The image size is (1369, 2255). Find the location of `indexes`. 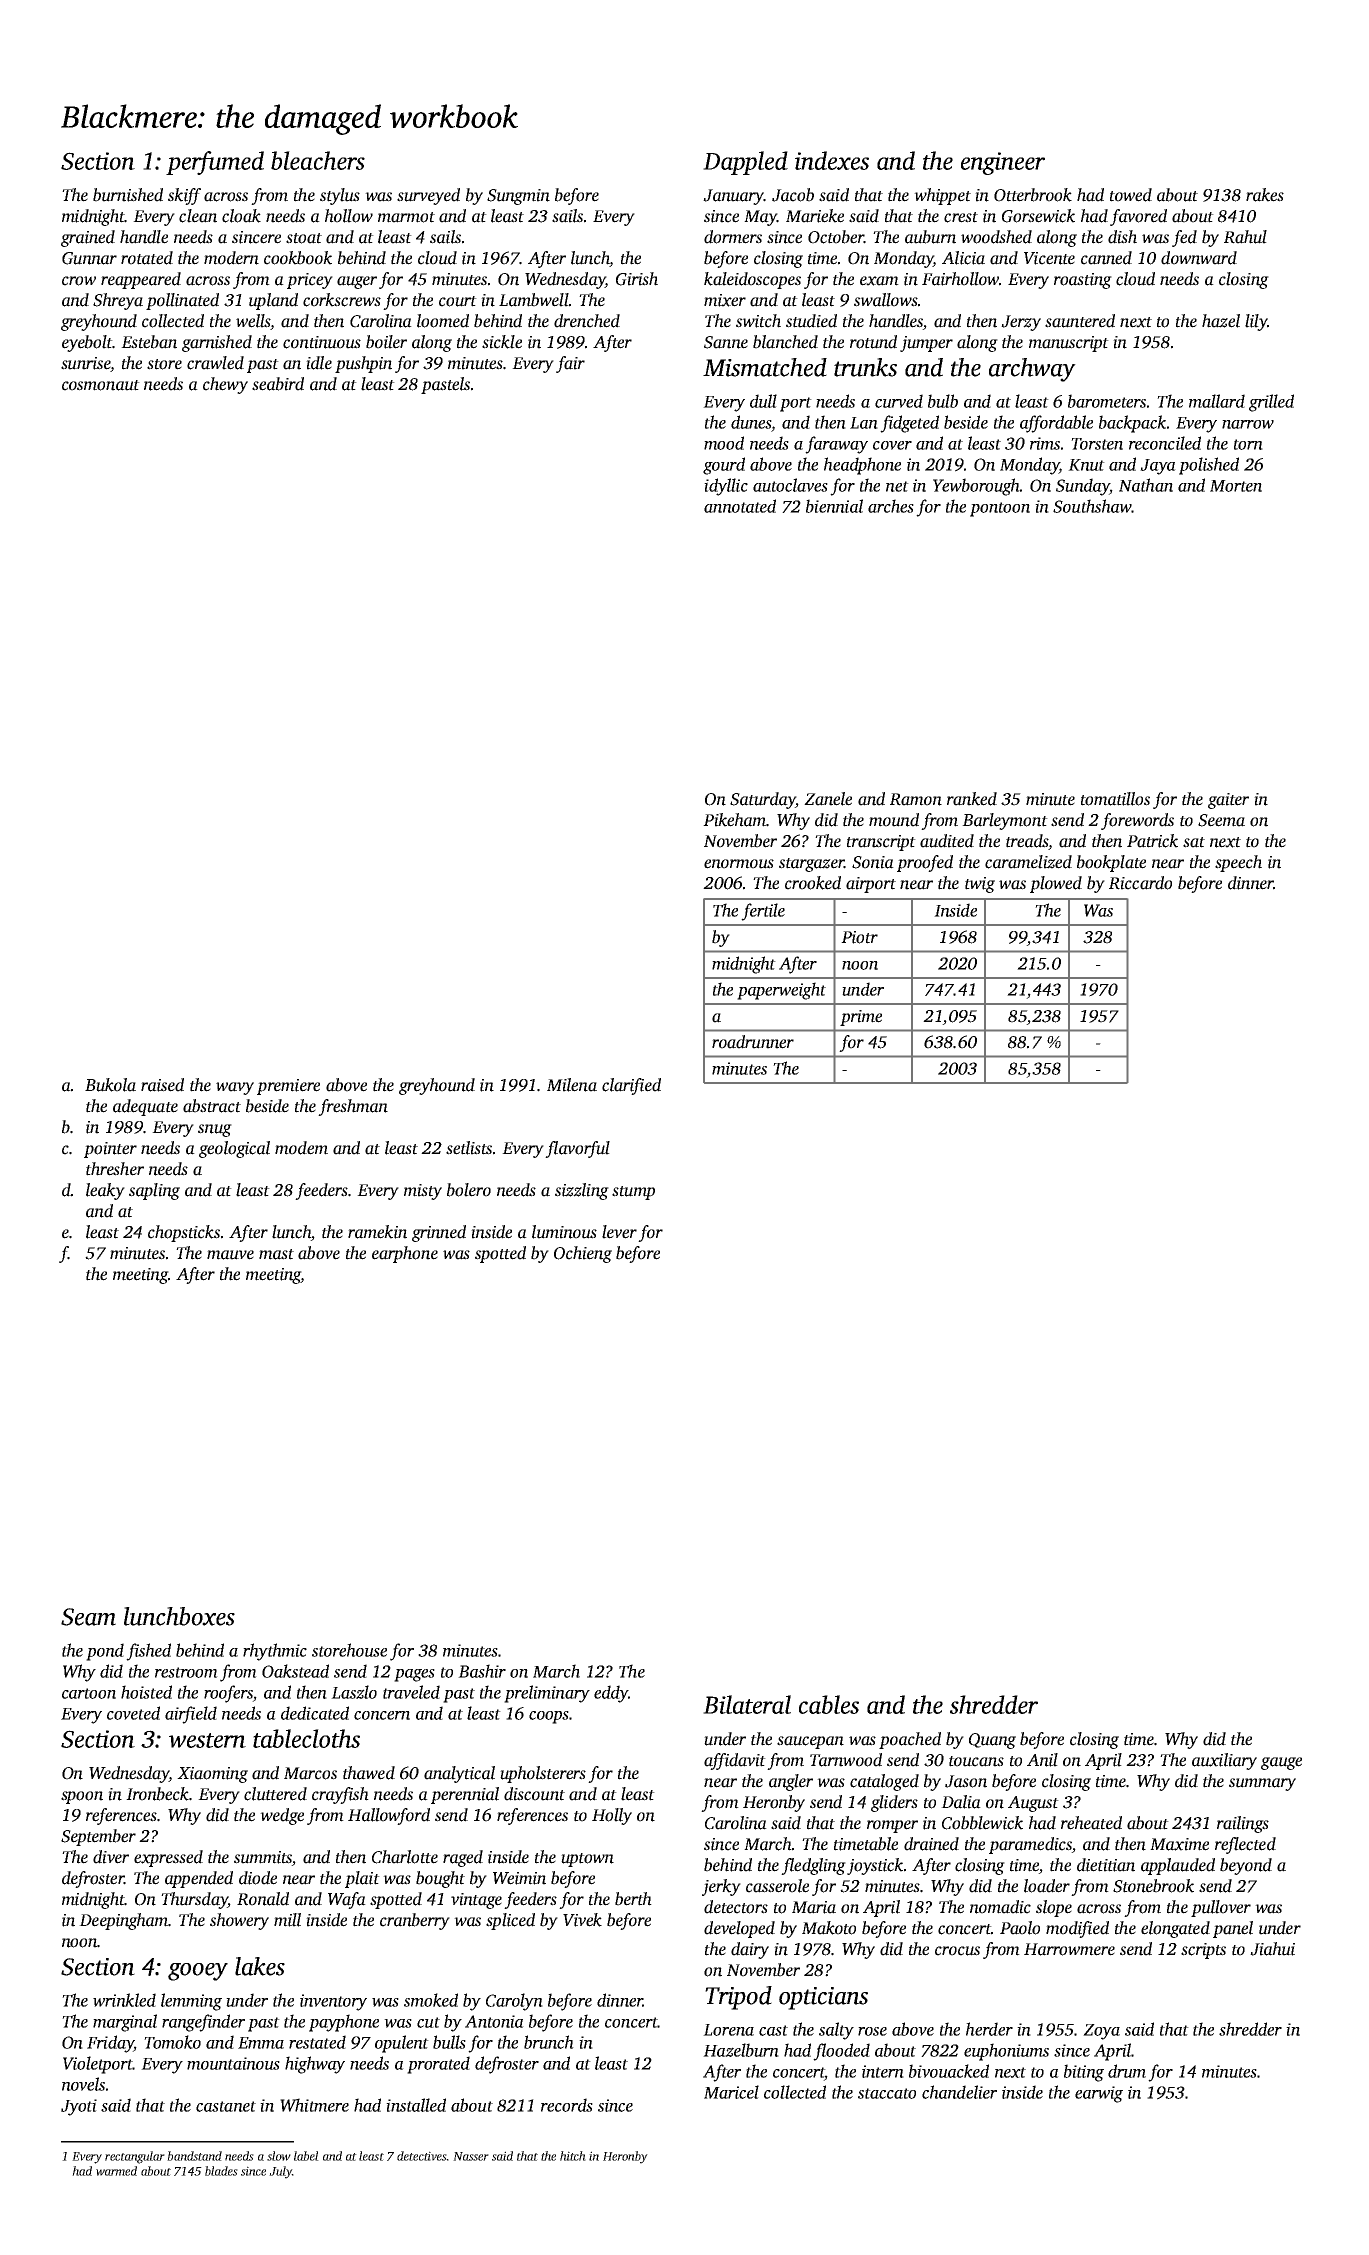

indexes is located at coordinates (832, 160).
